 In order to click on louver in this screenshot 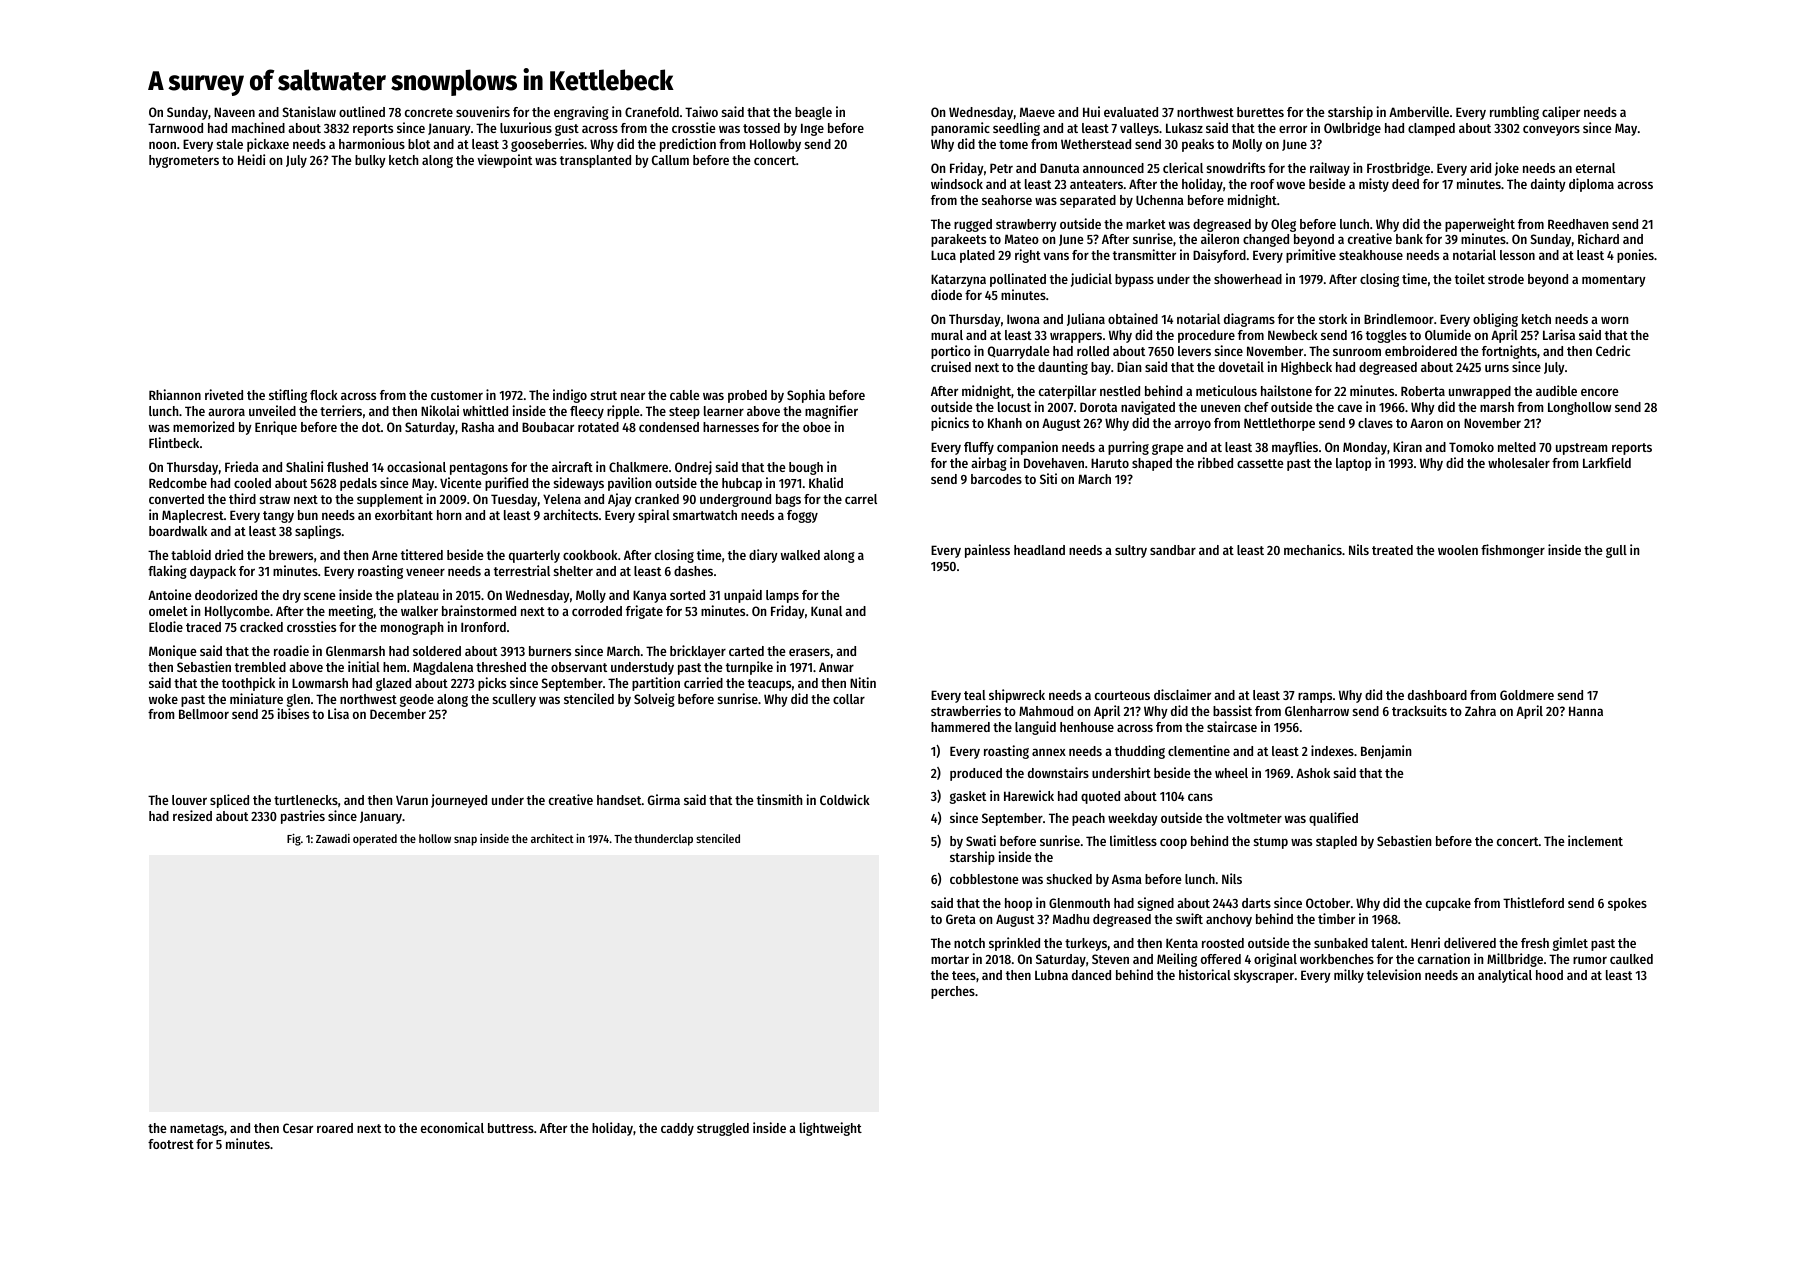, I will do `click(189, 800)`.
